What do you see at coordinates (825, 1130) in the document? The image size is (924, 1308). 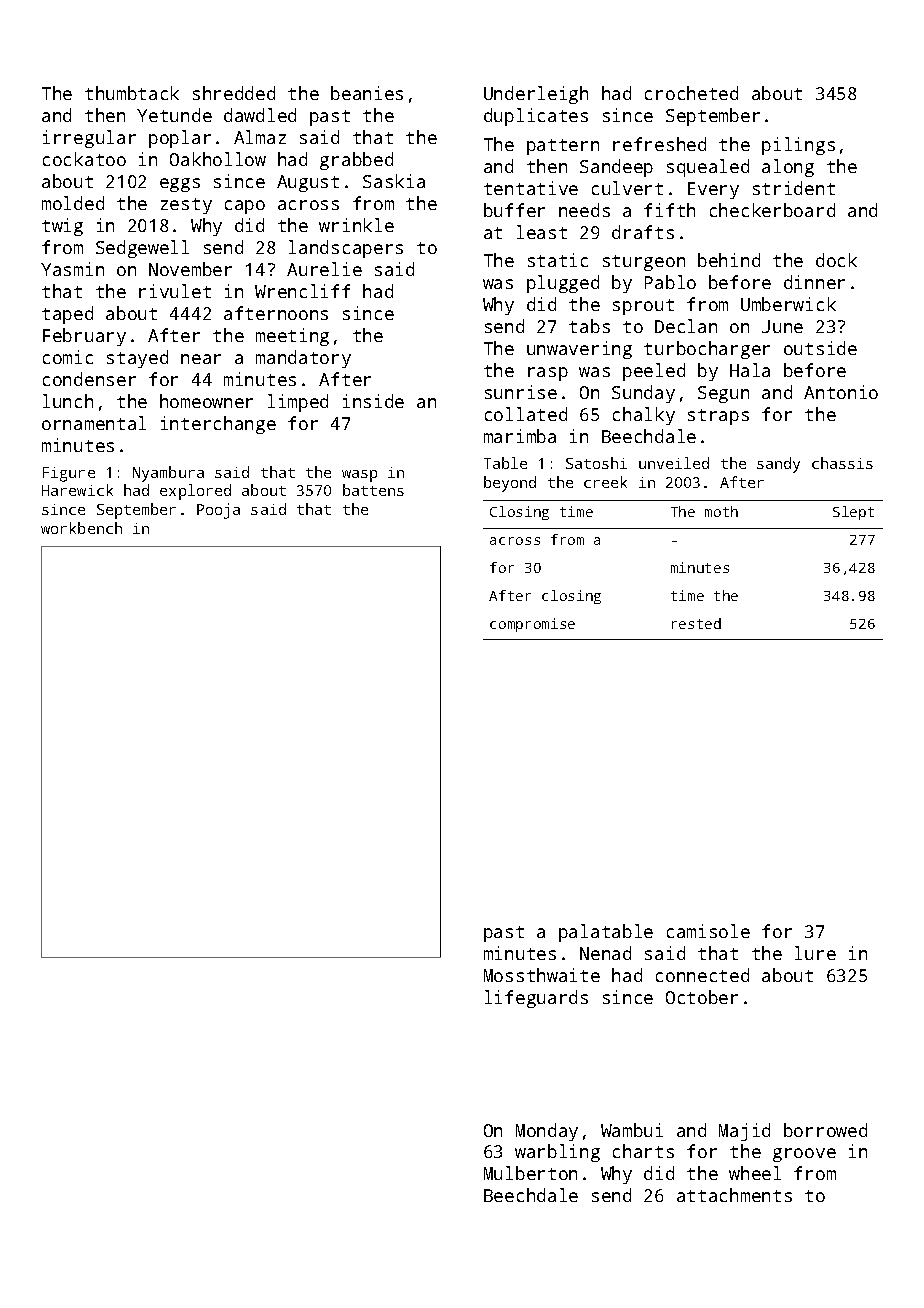 I see `borrowed` at bounding box center [825, 1130].
